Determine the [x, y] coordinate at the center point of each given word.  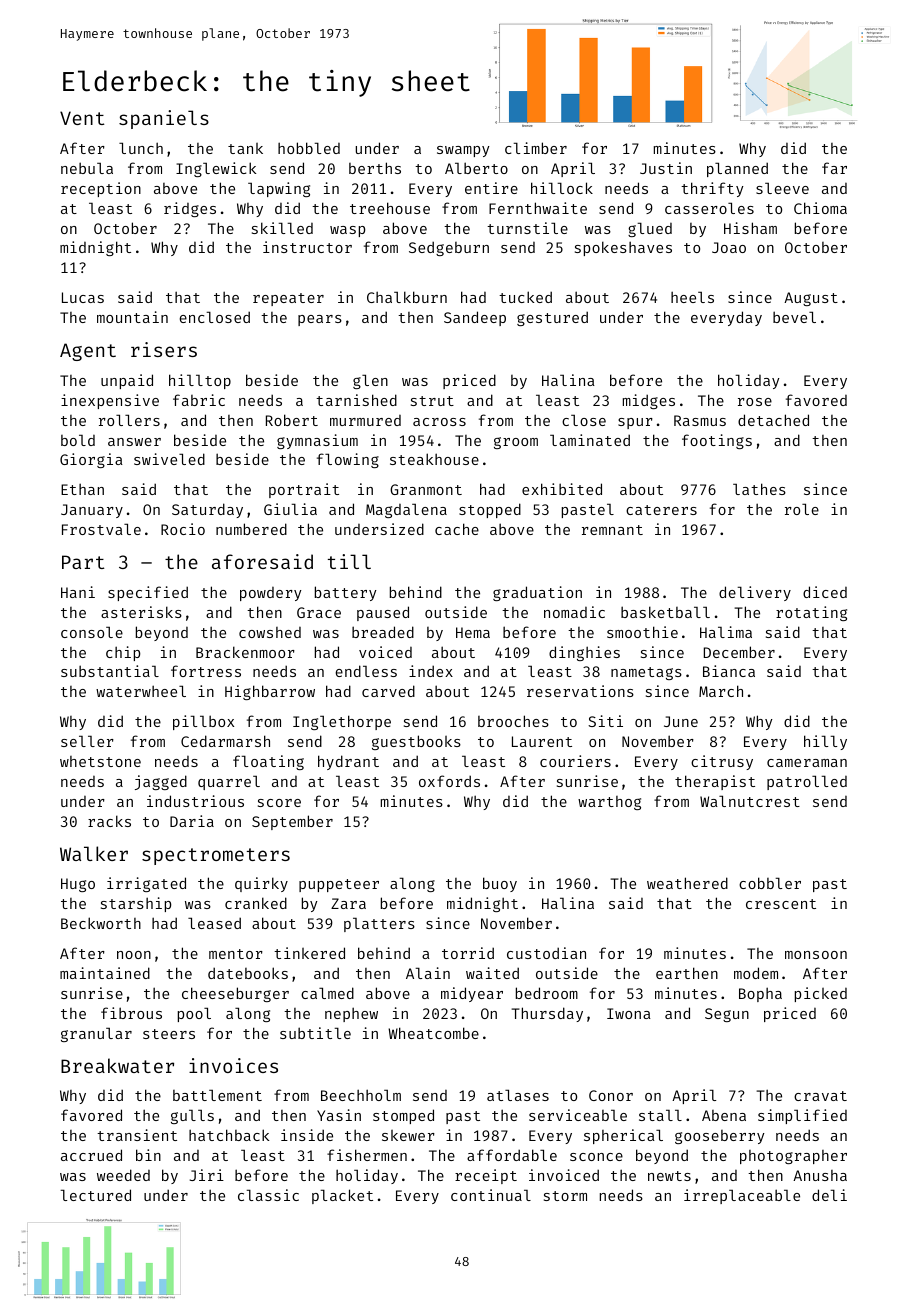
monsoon [816, 955]
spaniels [164, 119]
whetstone [100, 761]
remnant [612, 530]
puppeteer [339, 885]
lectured [95, 1195]
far [834, 168]
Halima [726, 632]
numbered [251, 529]
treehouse [390, 208]
